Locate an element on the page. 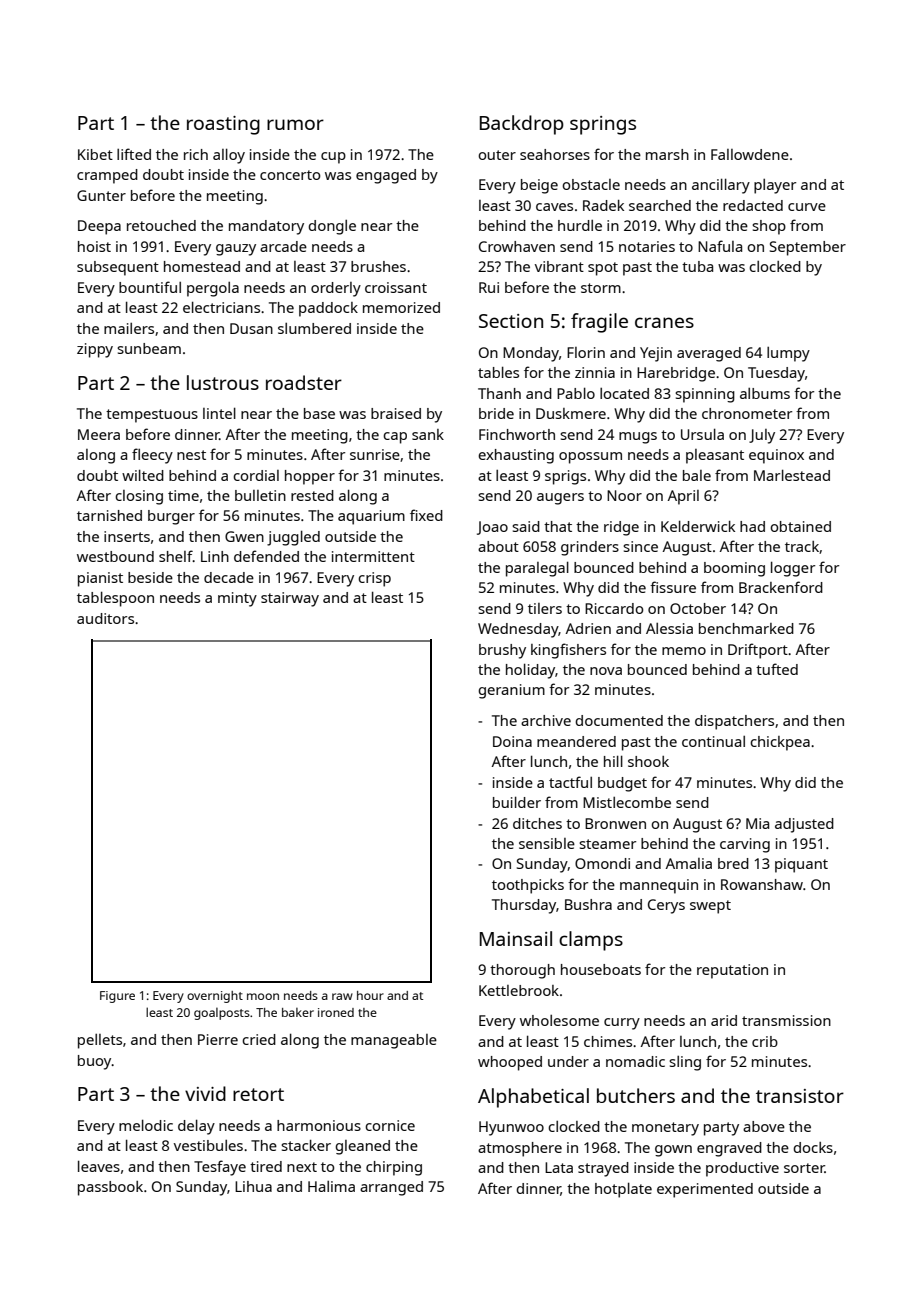  Figure is located at coordinates (117, 997).
